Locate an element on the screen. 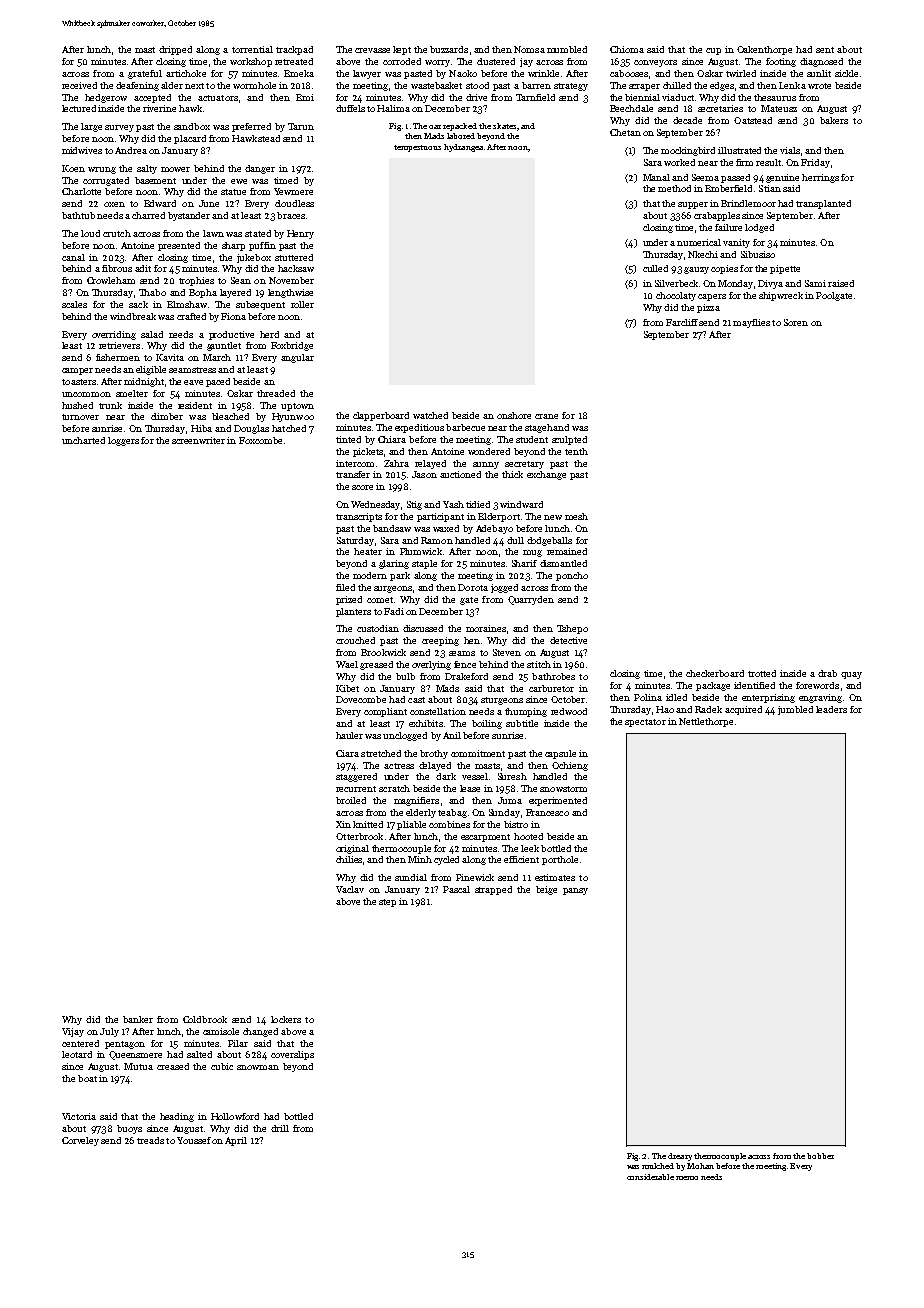  bobber is located at coordinates (820, 1156).
